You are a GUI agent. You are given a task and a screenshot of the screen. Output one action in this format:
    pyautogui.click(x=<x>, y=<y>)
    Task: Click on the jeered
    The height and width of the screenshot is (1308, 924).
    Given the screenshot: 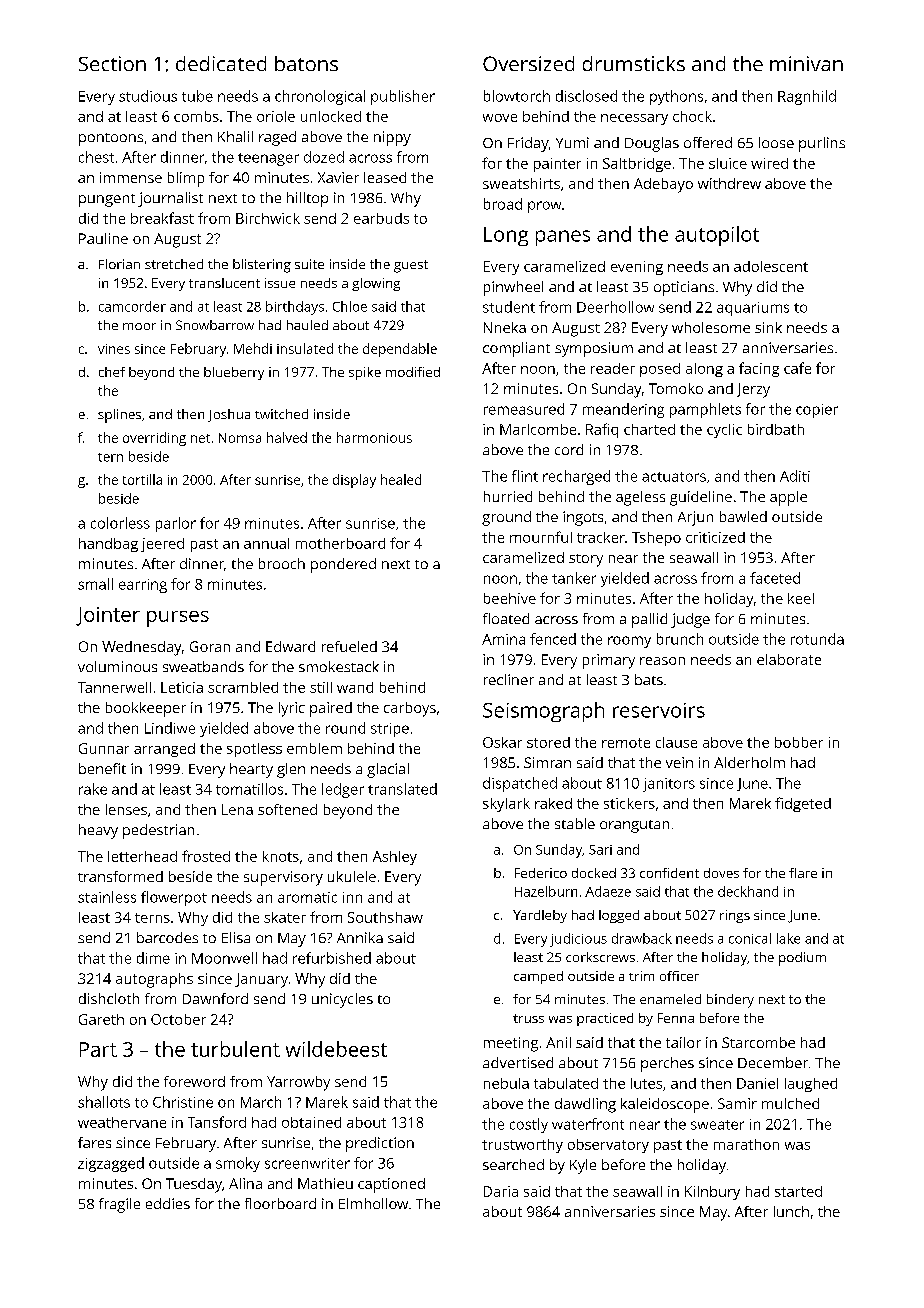 What is the action you would take?
    pyautogui.click(x=162, y=545)
